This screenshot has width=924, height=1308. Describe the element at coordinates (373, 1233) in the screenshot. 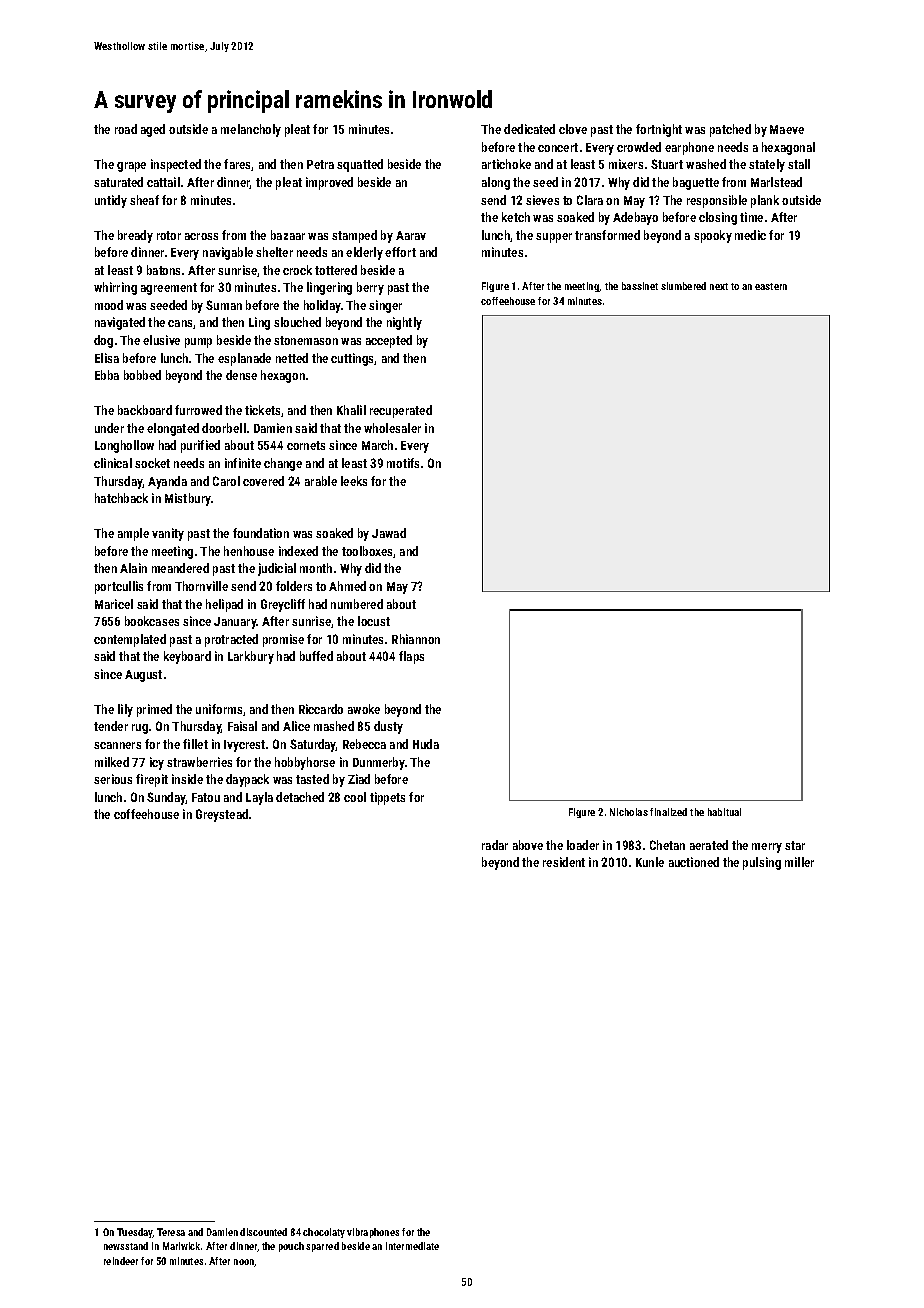

I see `vibraphones` at that location.
